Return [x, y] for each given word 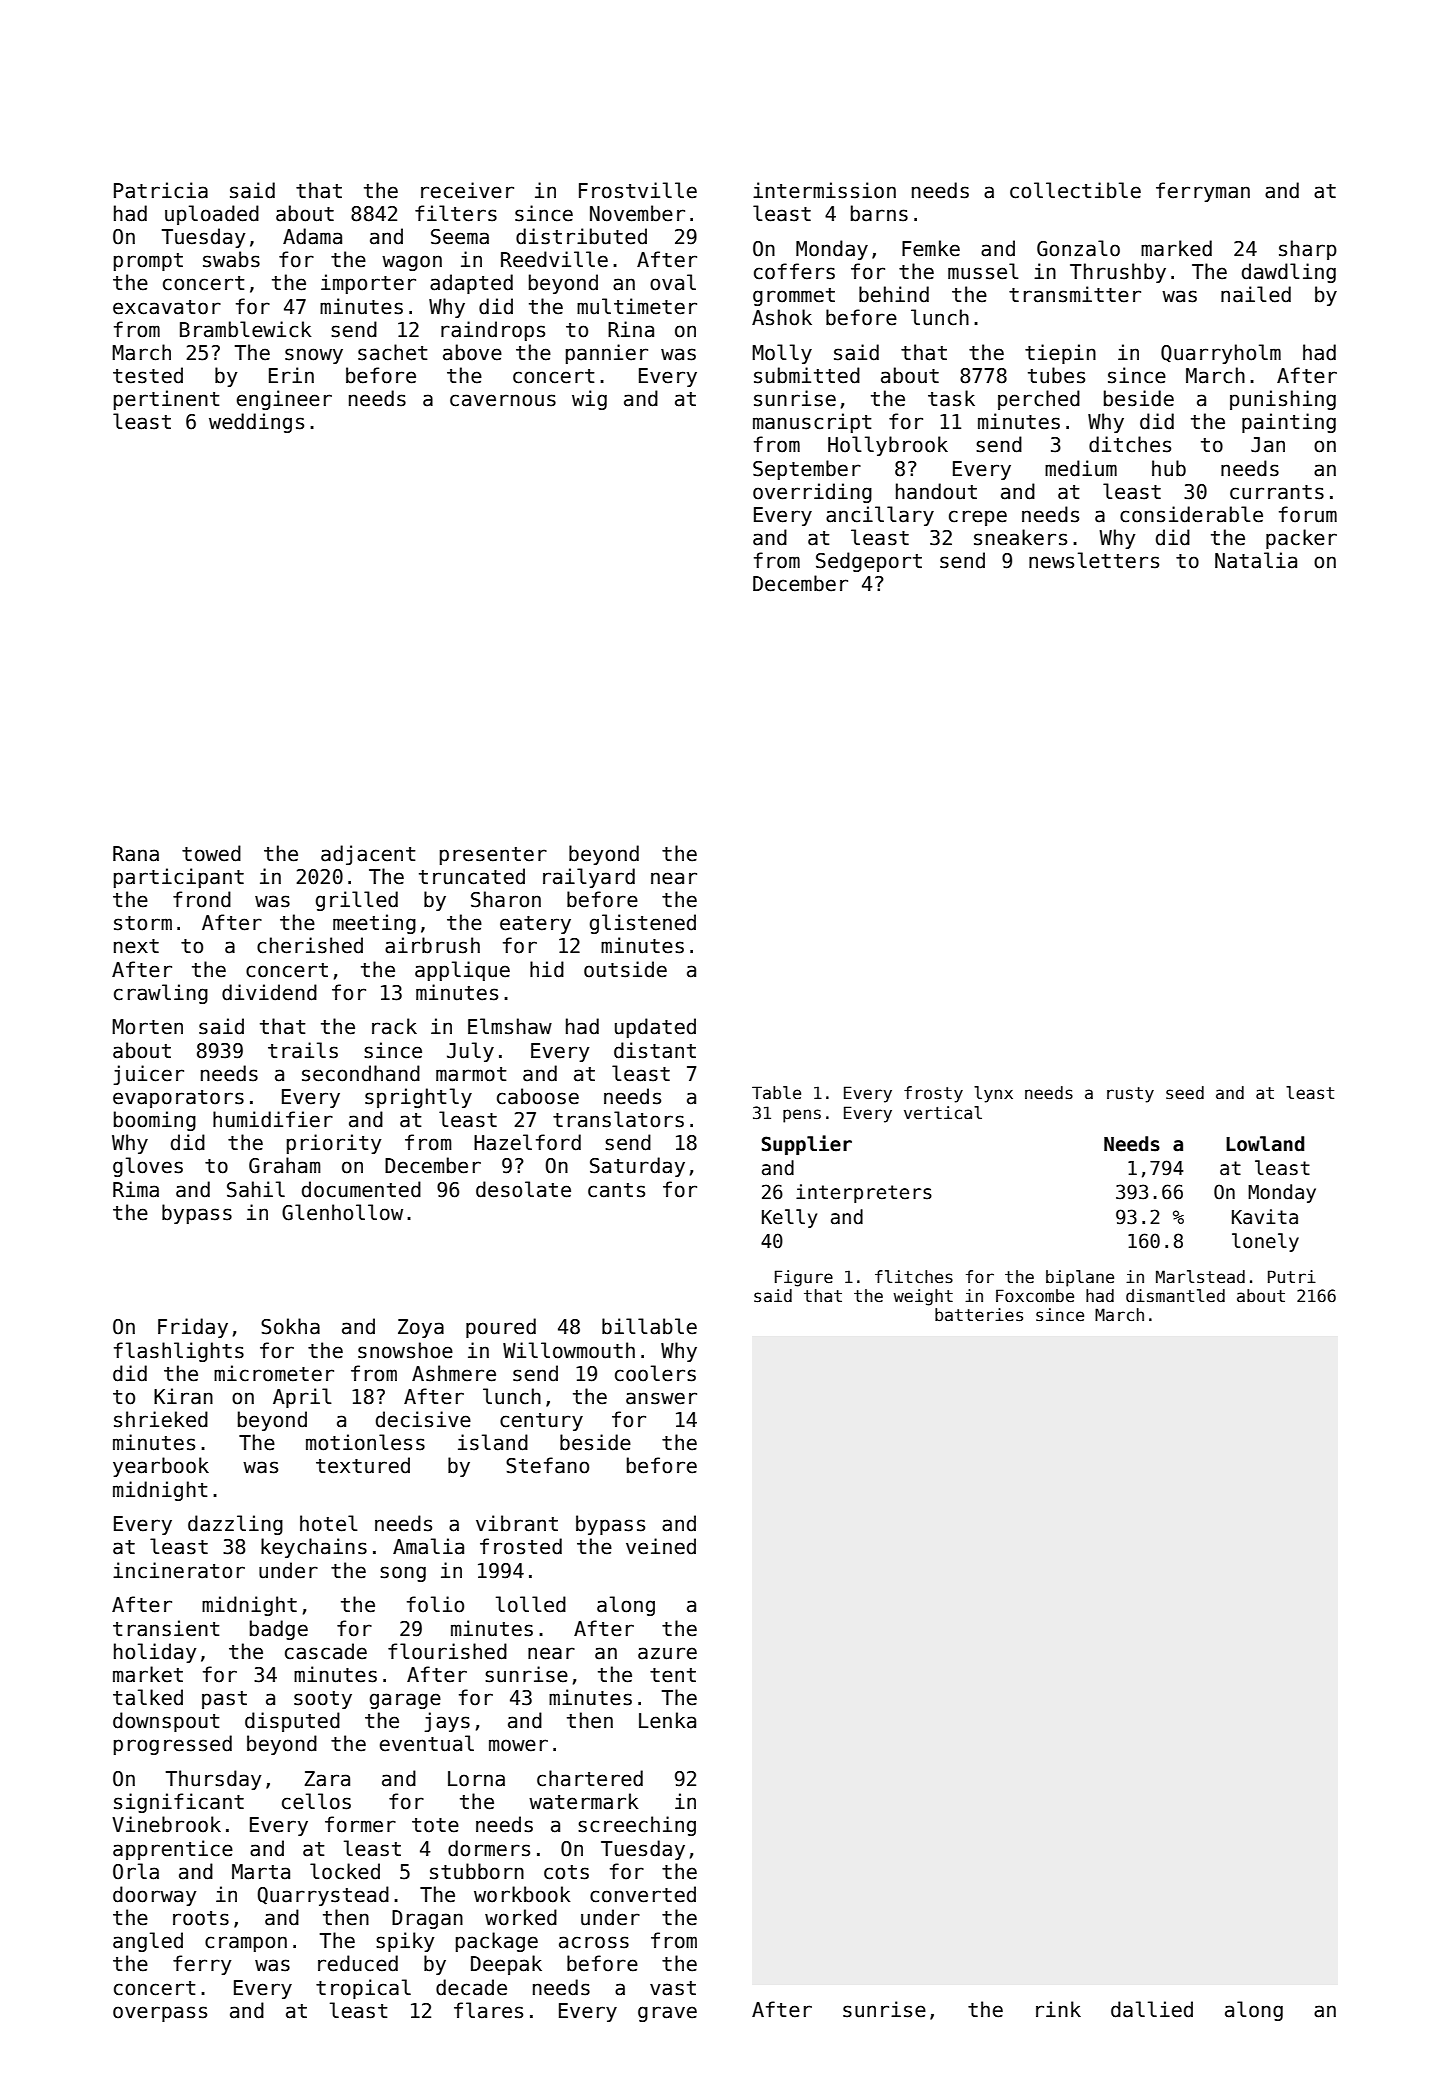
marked [1176, 248]
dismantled [1175, 1296]
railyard [589, 878]
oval [673, 282]
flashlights [179, 1352]
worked [521, 1917]
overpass [160, 2014]
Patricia [161, 190]
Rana [136, 854]
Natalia [1256, 560]
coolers [655, 1373]
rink [1058, 2009]
